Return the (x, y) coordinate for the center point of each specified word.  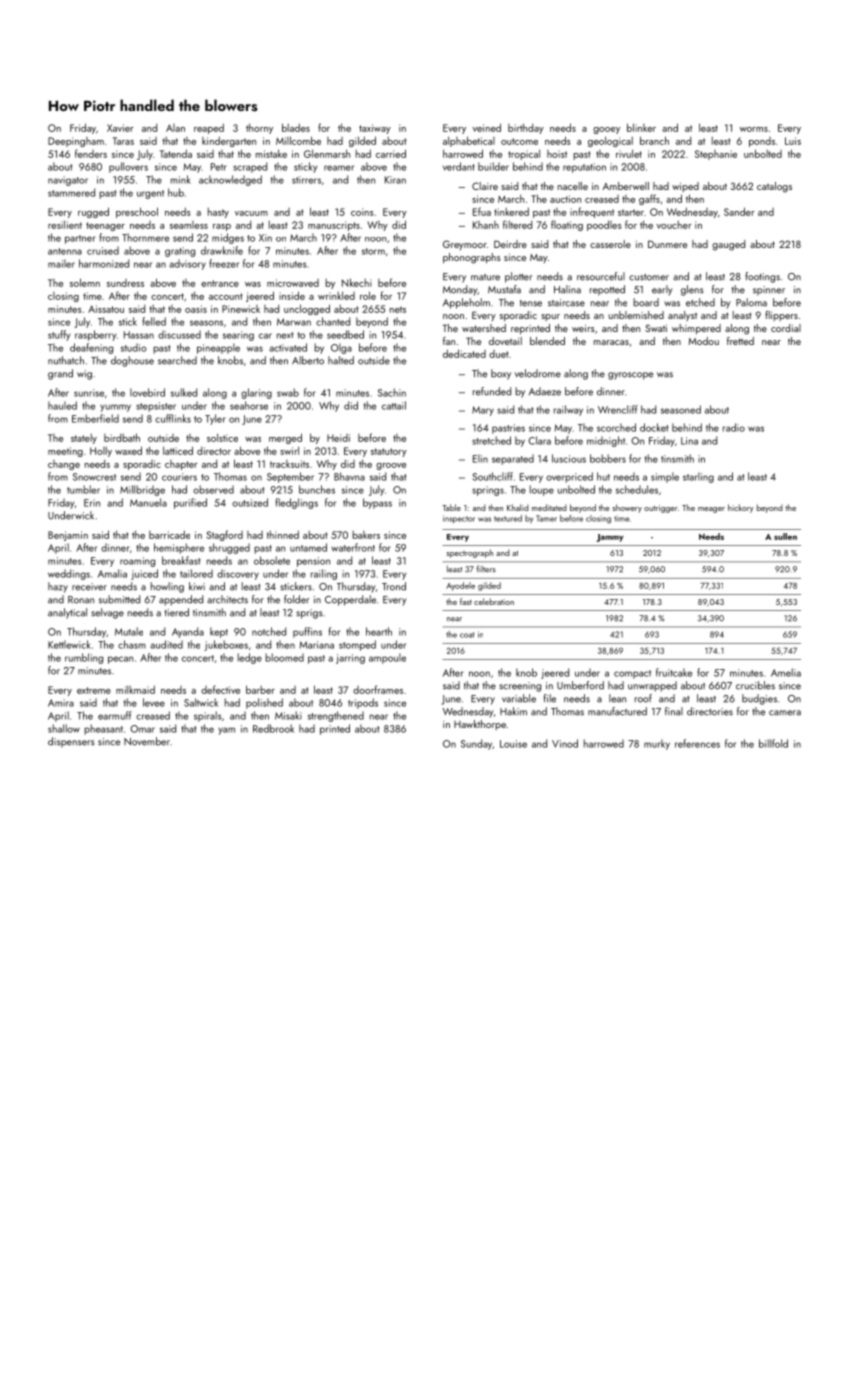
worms (754, 129)
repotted (607, 290)
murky (657, 744)
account (226, 296)
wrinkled (336, 295)
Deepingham (76, 142)
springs (488, 491)
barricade (169, 534)
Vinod (565, 743)
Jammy (609, 538)
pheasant (103, 729)
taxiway (375, 129)
